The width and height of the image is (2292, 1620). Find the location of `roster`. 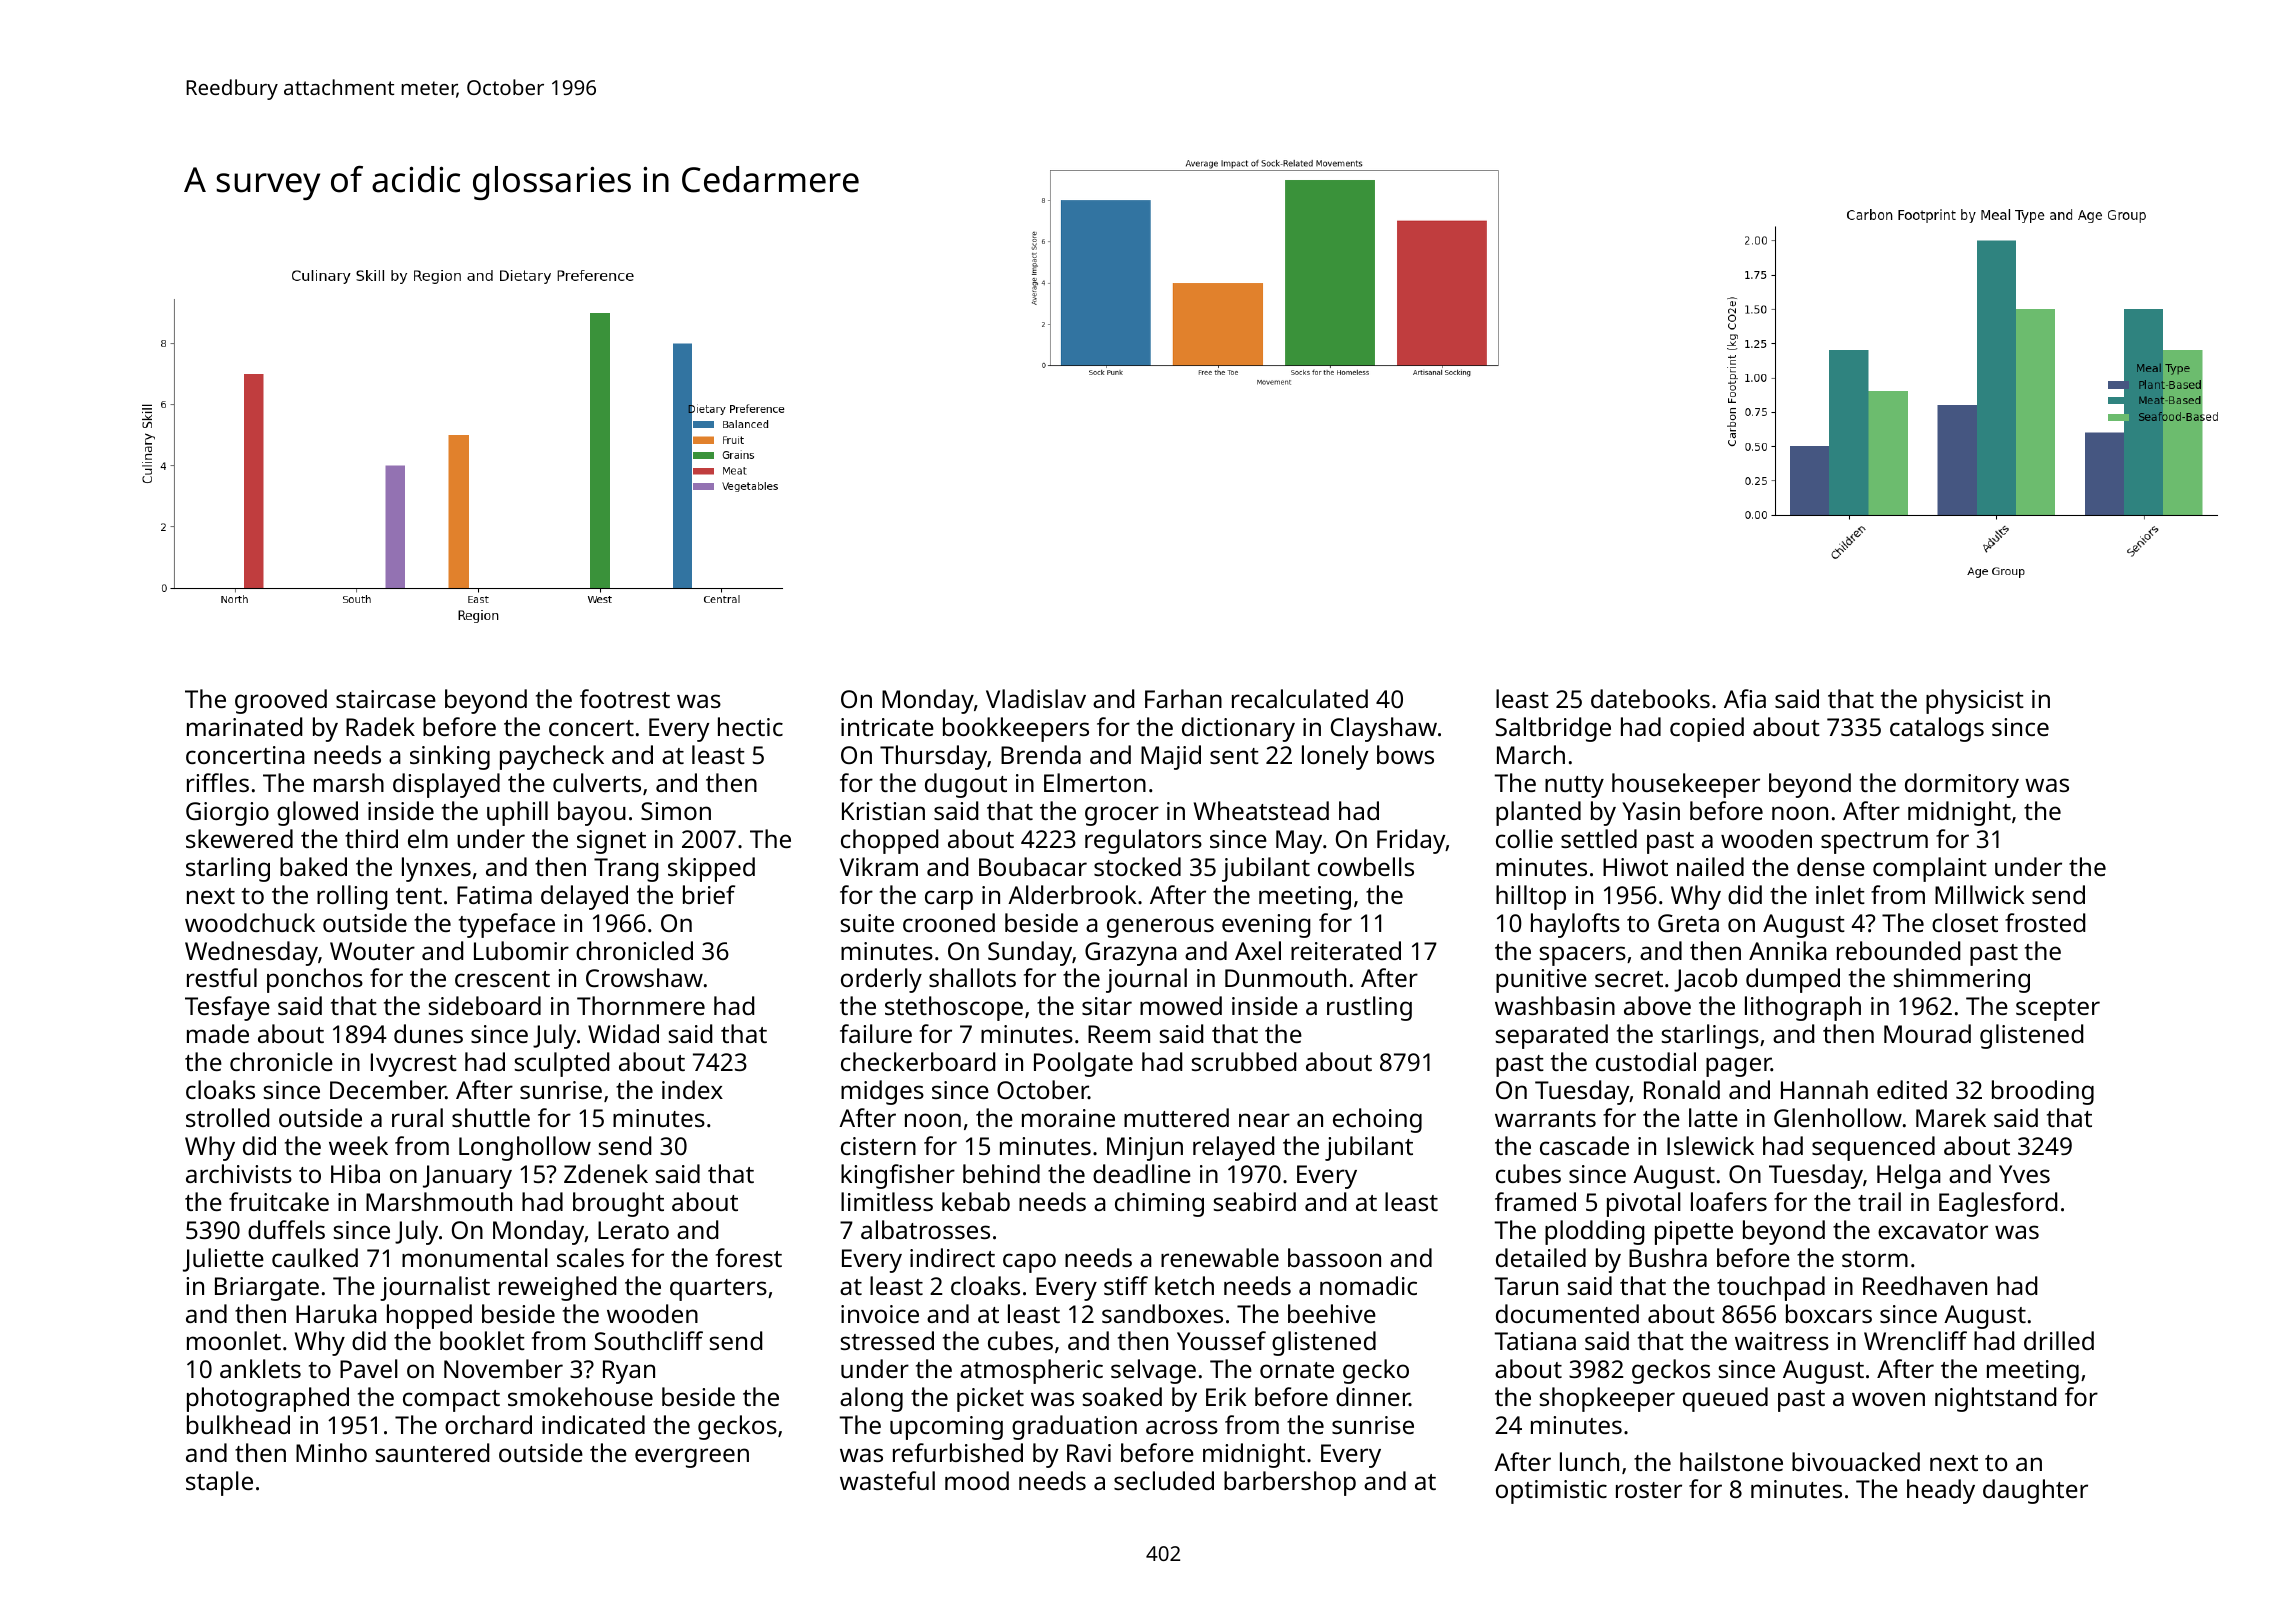

roster is located at coordinates (1649, 1490).
